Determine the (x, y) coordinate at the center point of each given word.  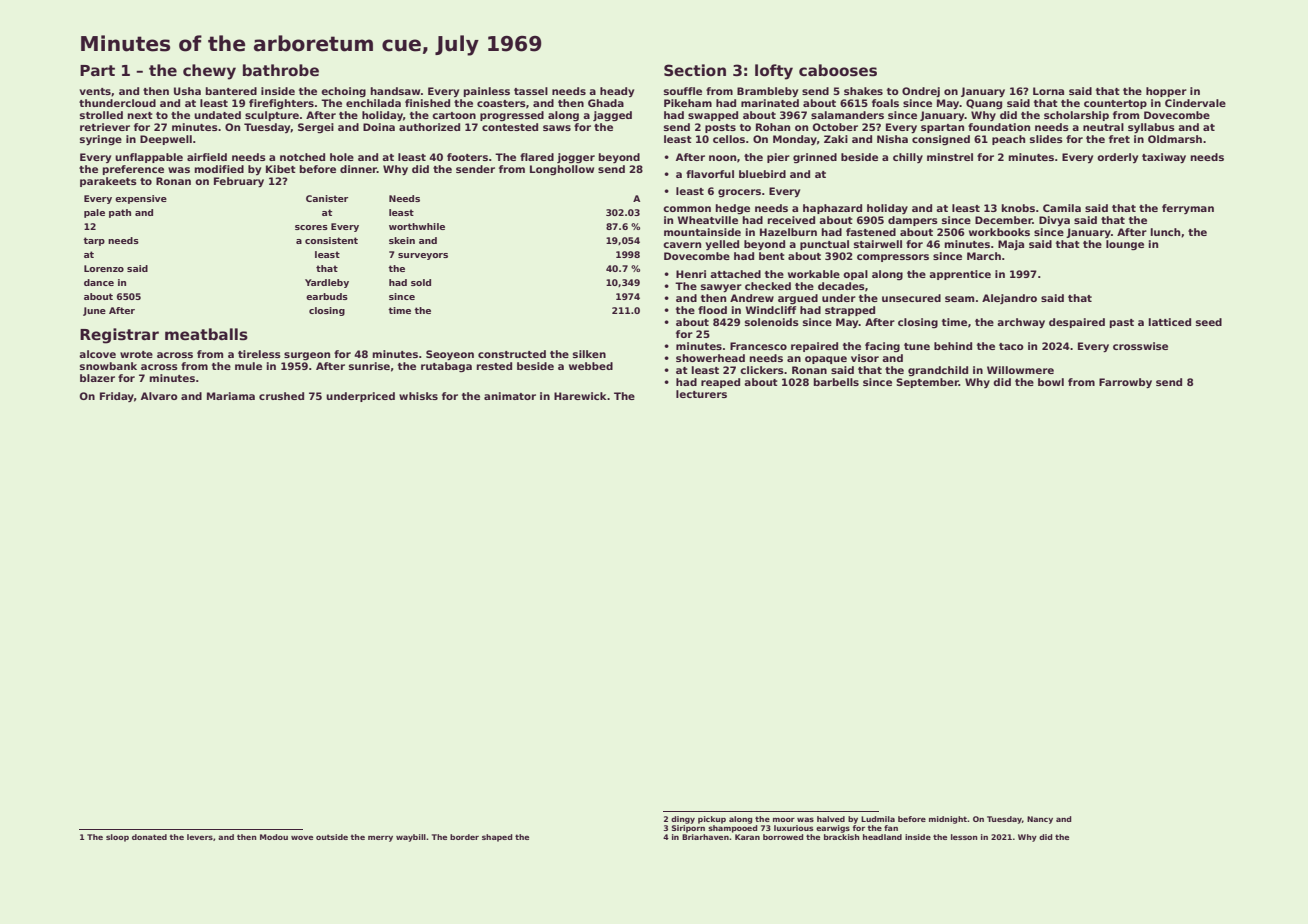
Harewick (580, 396)
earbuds (327, 296)
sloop (117, 838)
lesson (964, 837)
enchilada (373, 103)
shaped (497, 838)
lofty (774, 72)
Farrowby (1125, 383)
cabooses (838, 70)
